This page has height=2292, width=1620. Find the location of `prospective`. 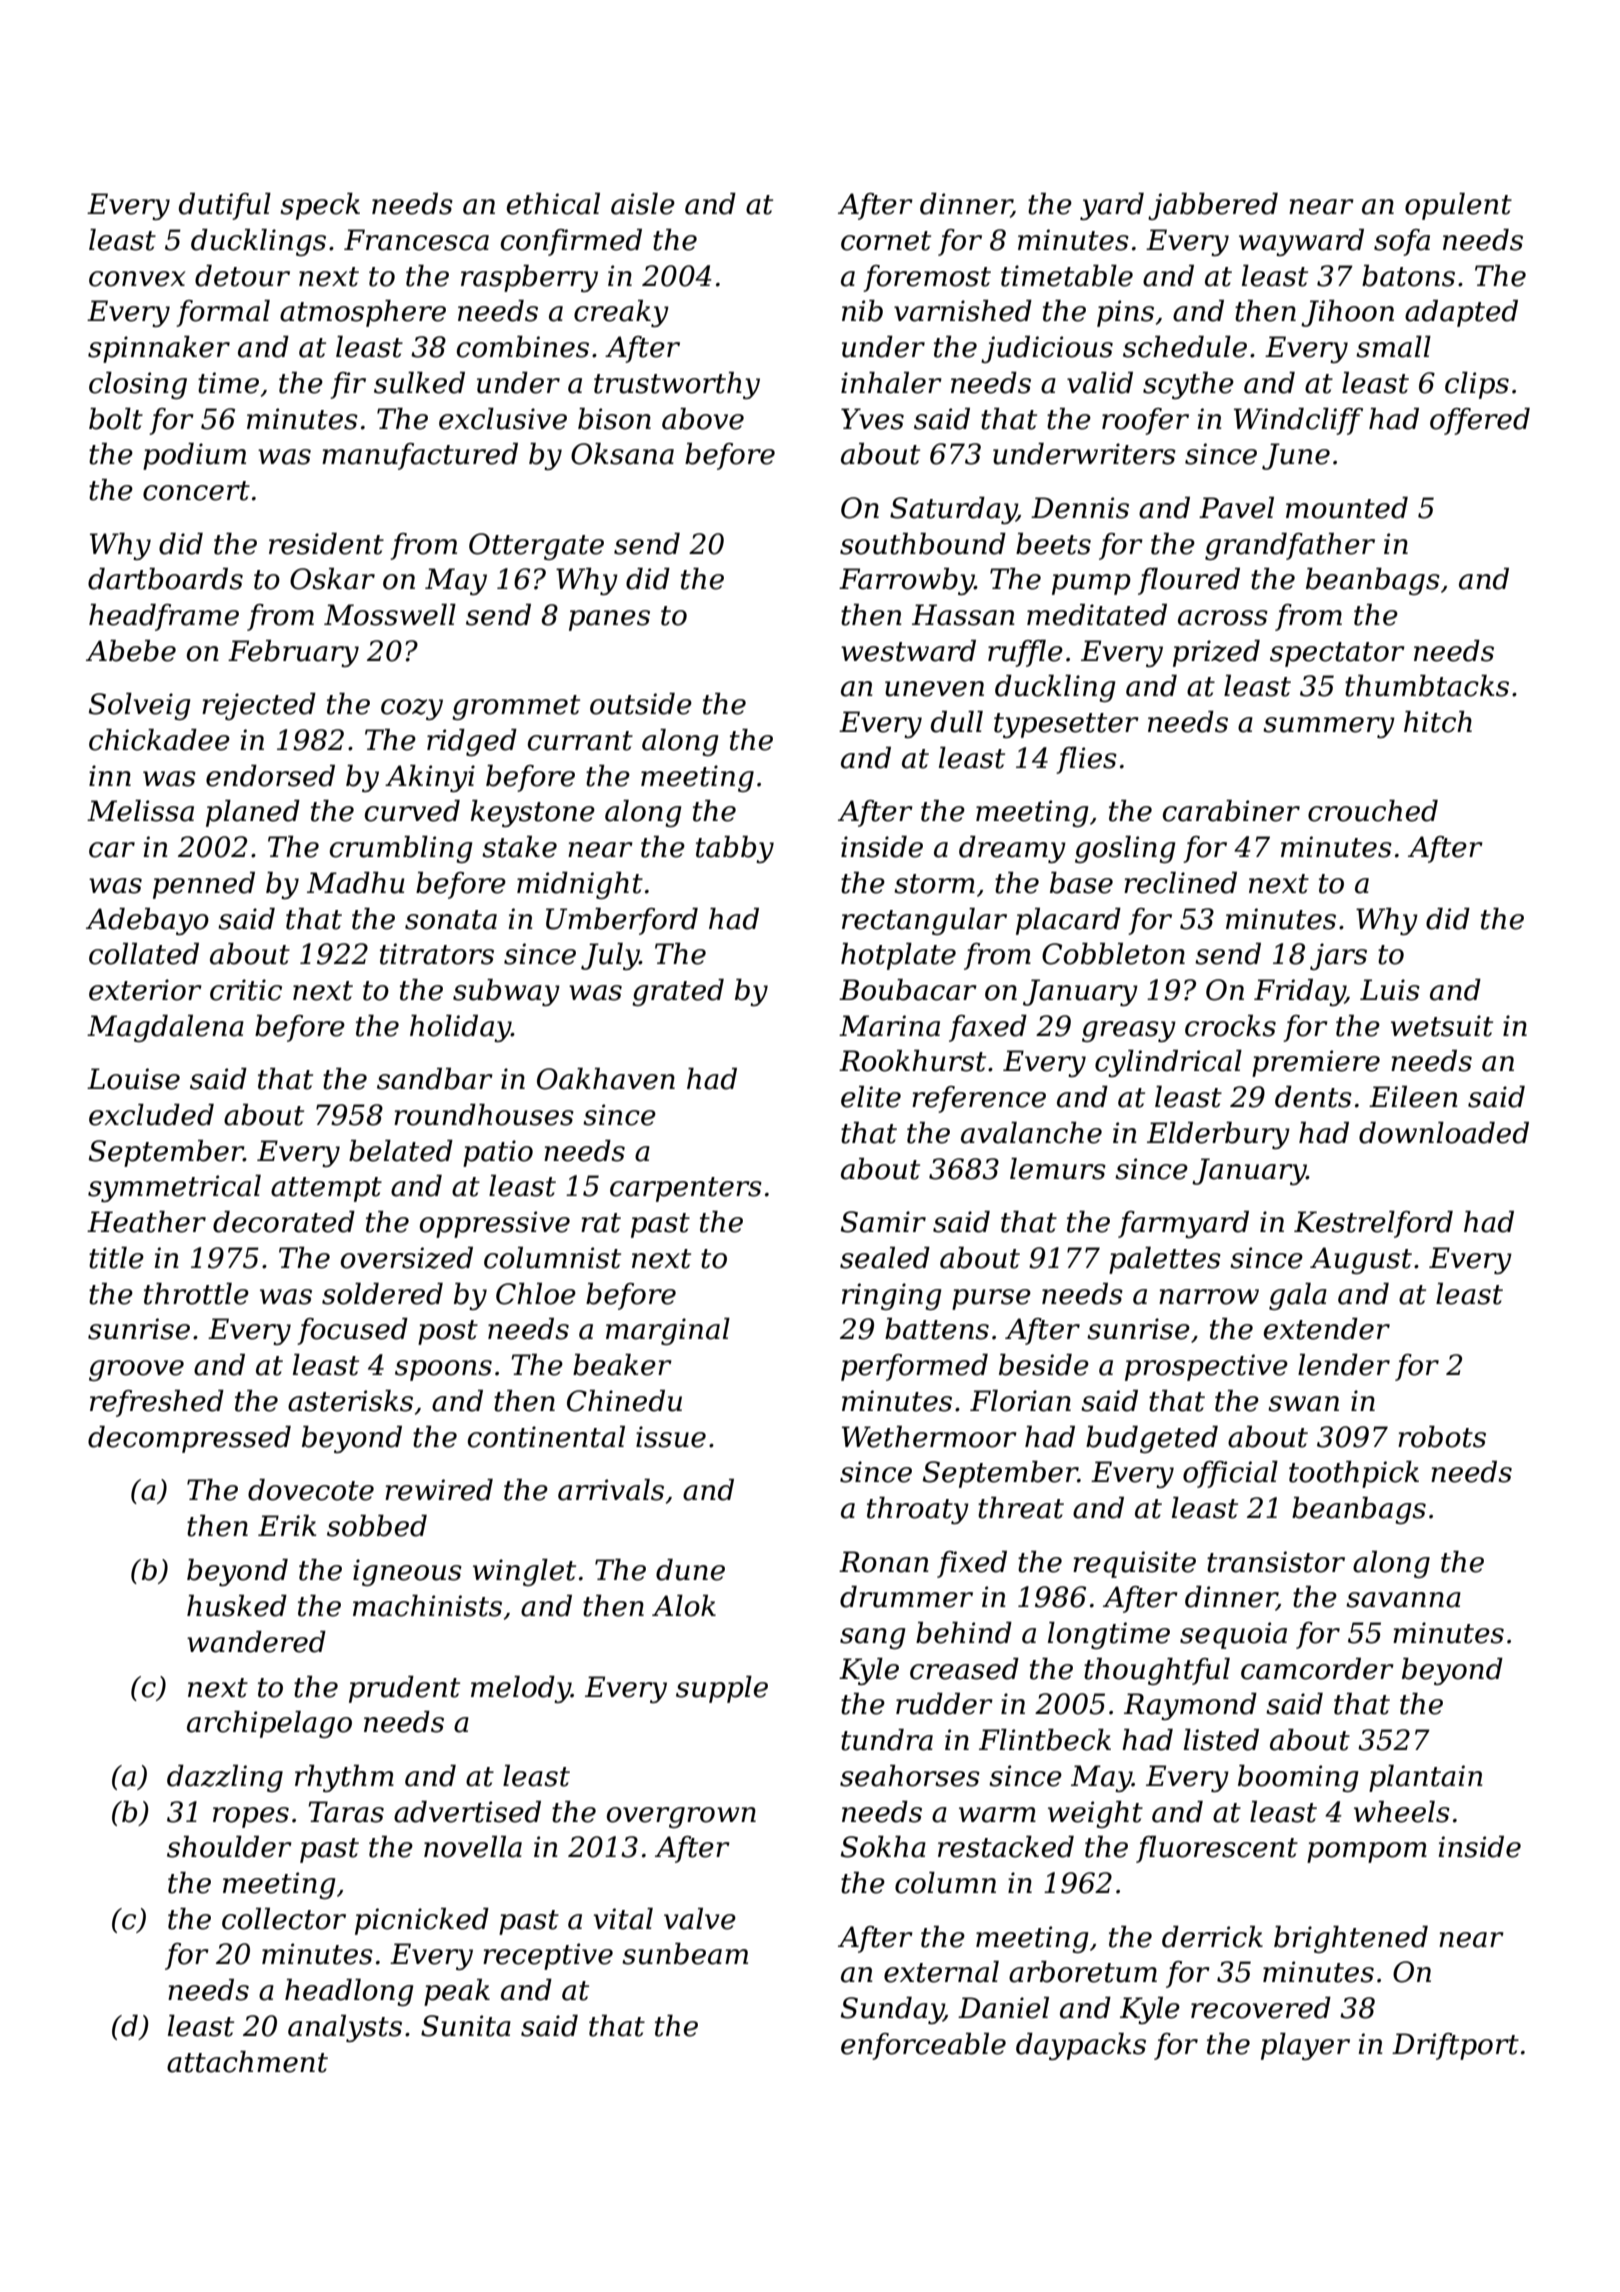

prospective is located at coordinates (1206, 1367).
